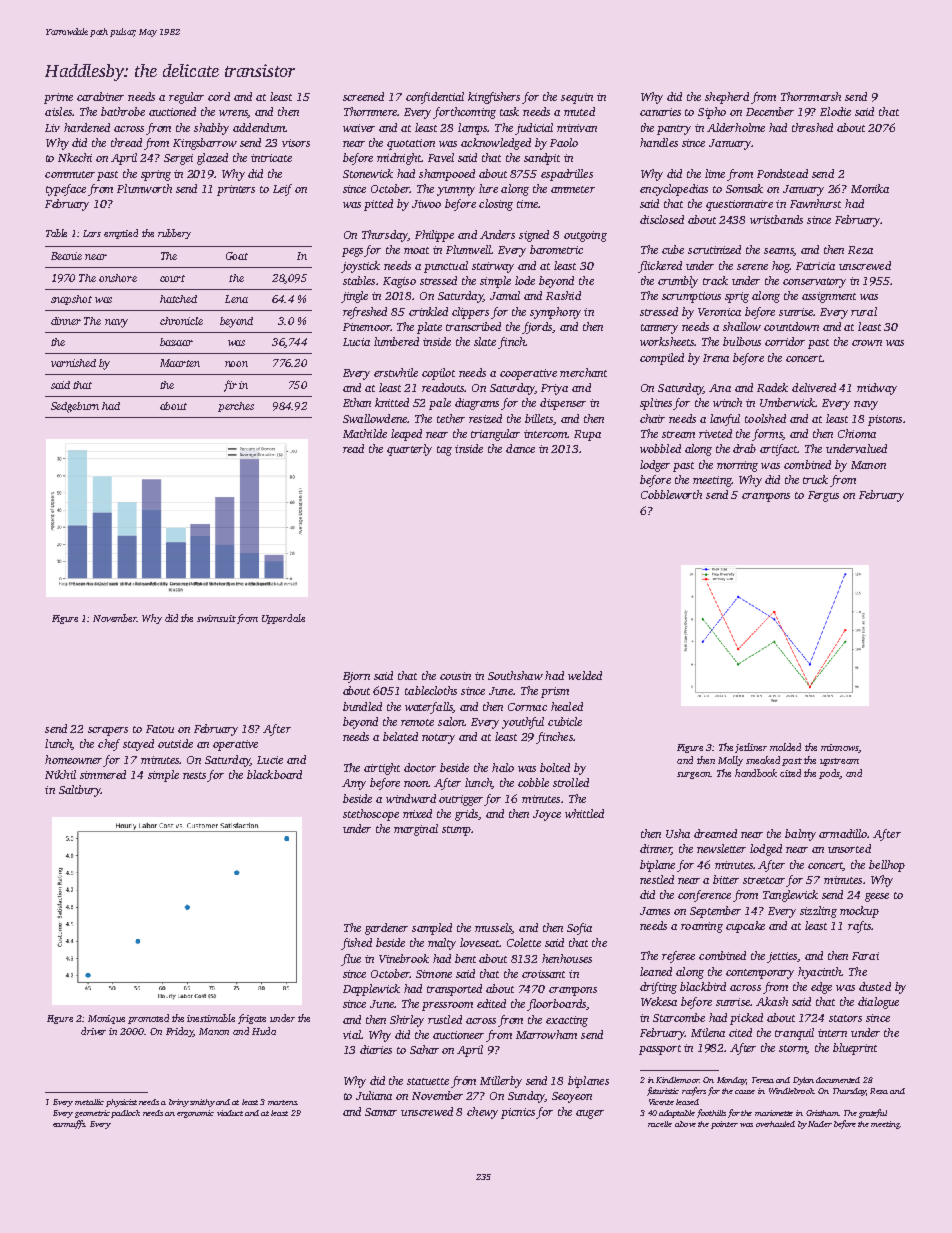 This image has height=1233, width=952. Describe the element at coordinates (655, 911) in the image. I see `James` at that location.
